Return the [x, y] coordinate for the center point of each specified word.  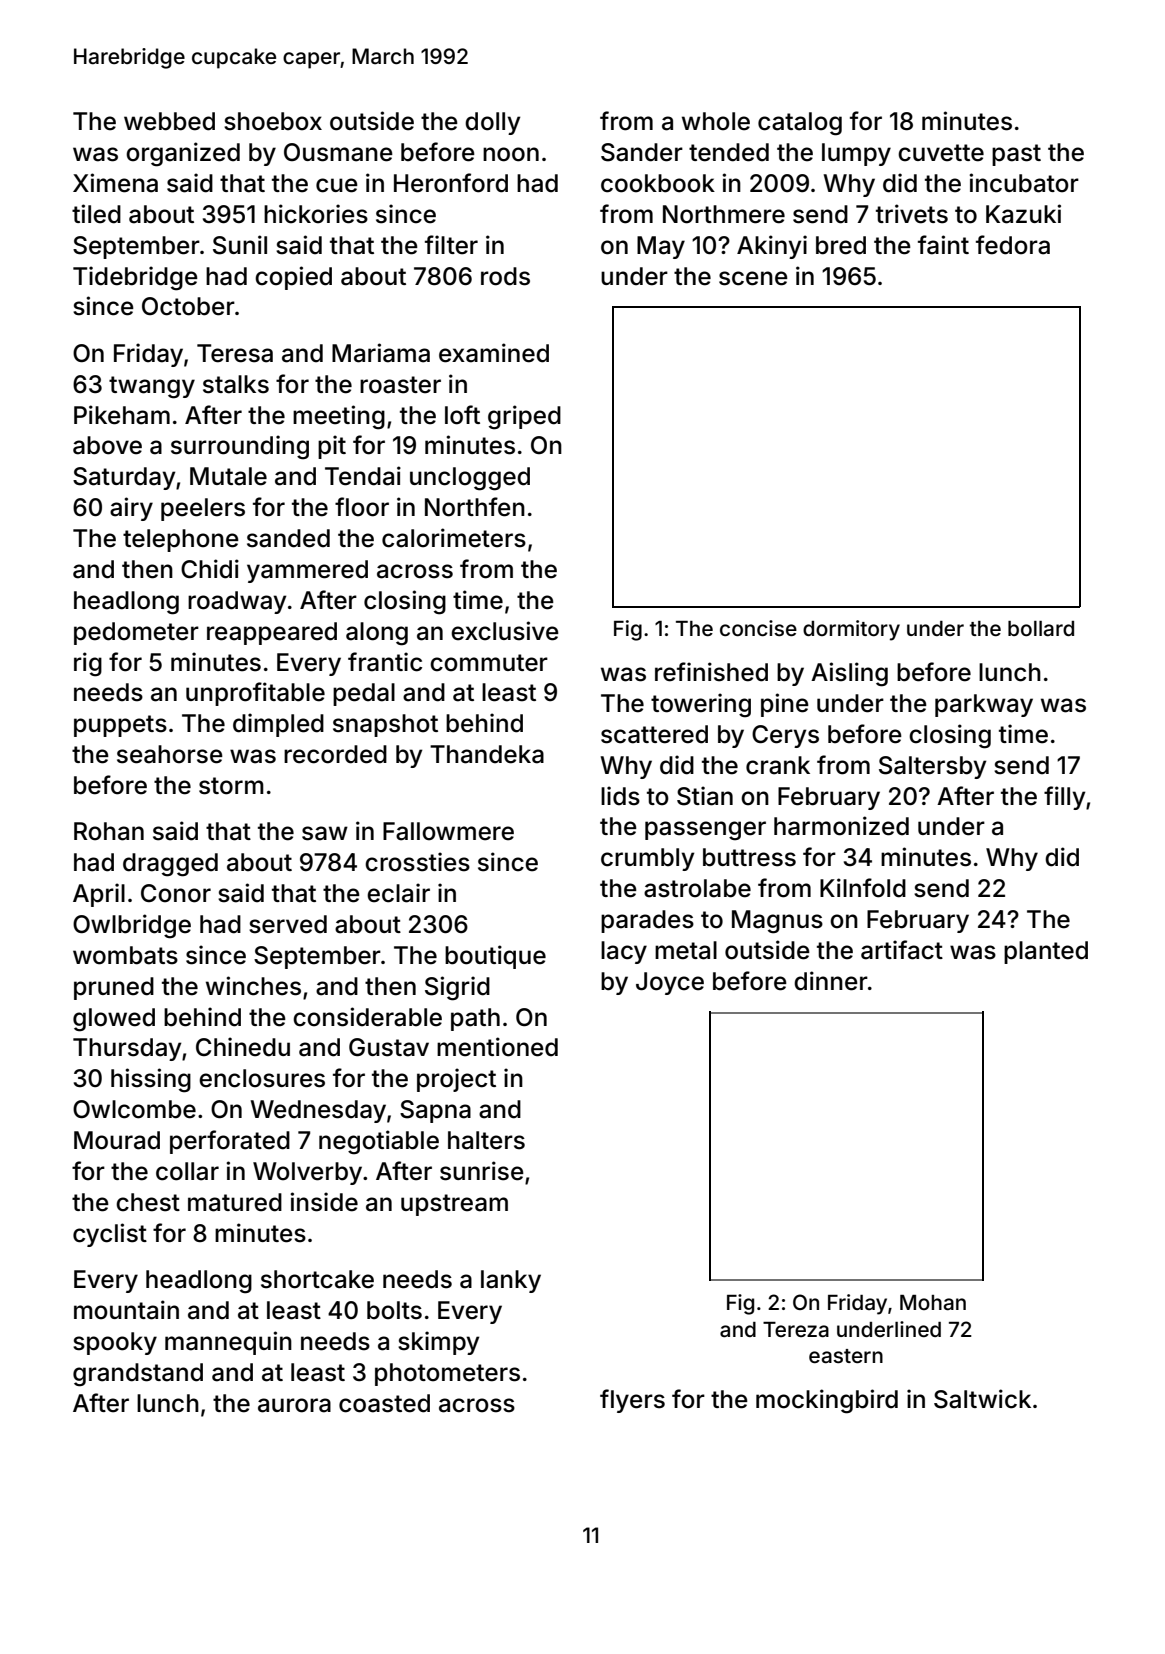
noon [511, 154]
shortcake [317, 1279]
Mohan [933, 1302]
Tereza [796, 1329]
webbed [169, 121]
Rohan [109, 831]
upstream [454, 1205]
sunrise [482, 1171]
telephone [181, 540]
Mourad [117, 1140]
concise [758, 628]
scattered [654, 734]
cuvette [941, 153]
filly [1064, 798]
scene [753, 278]
